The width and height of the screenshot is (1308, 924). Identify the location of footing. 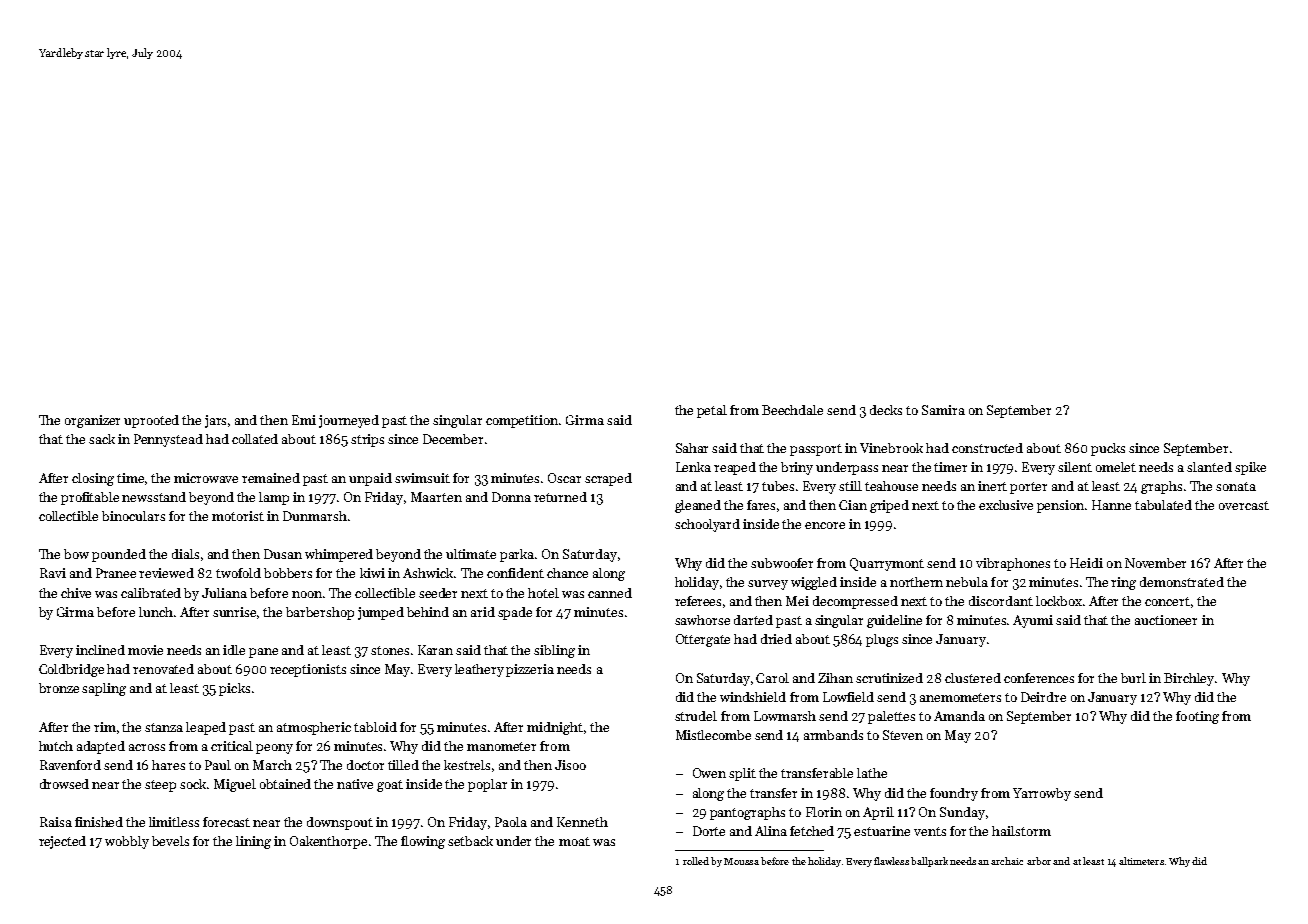
(1197, 717).
